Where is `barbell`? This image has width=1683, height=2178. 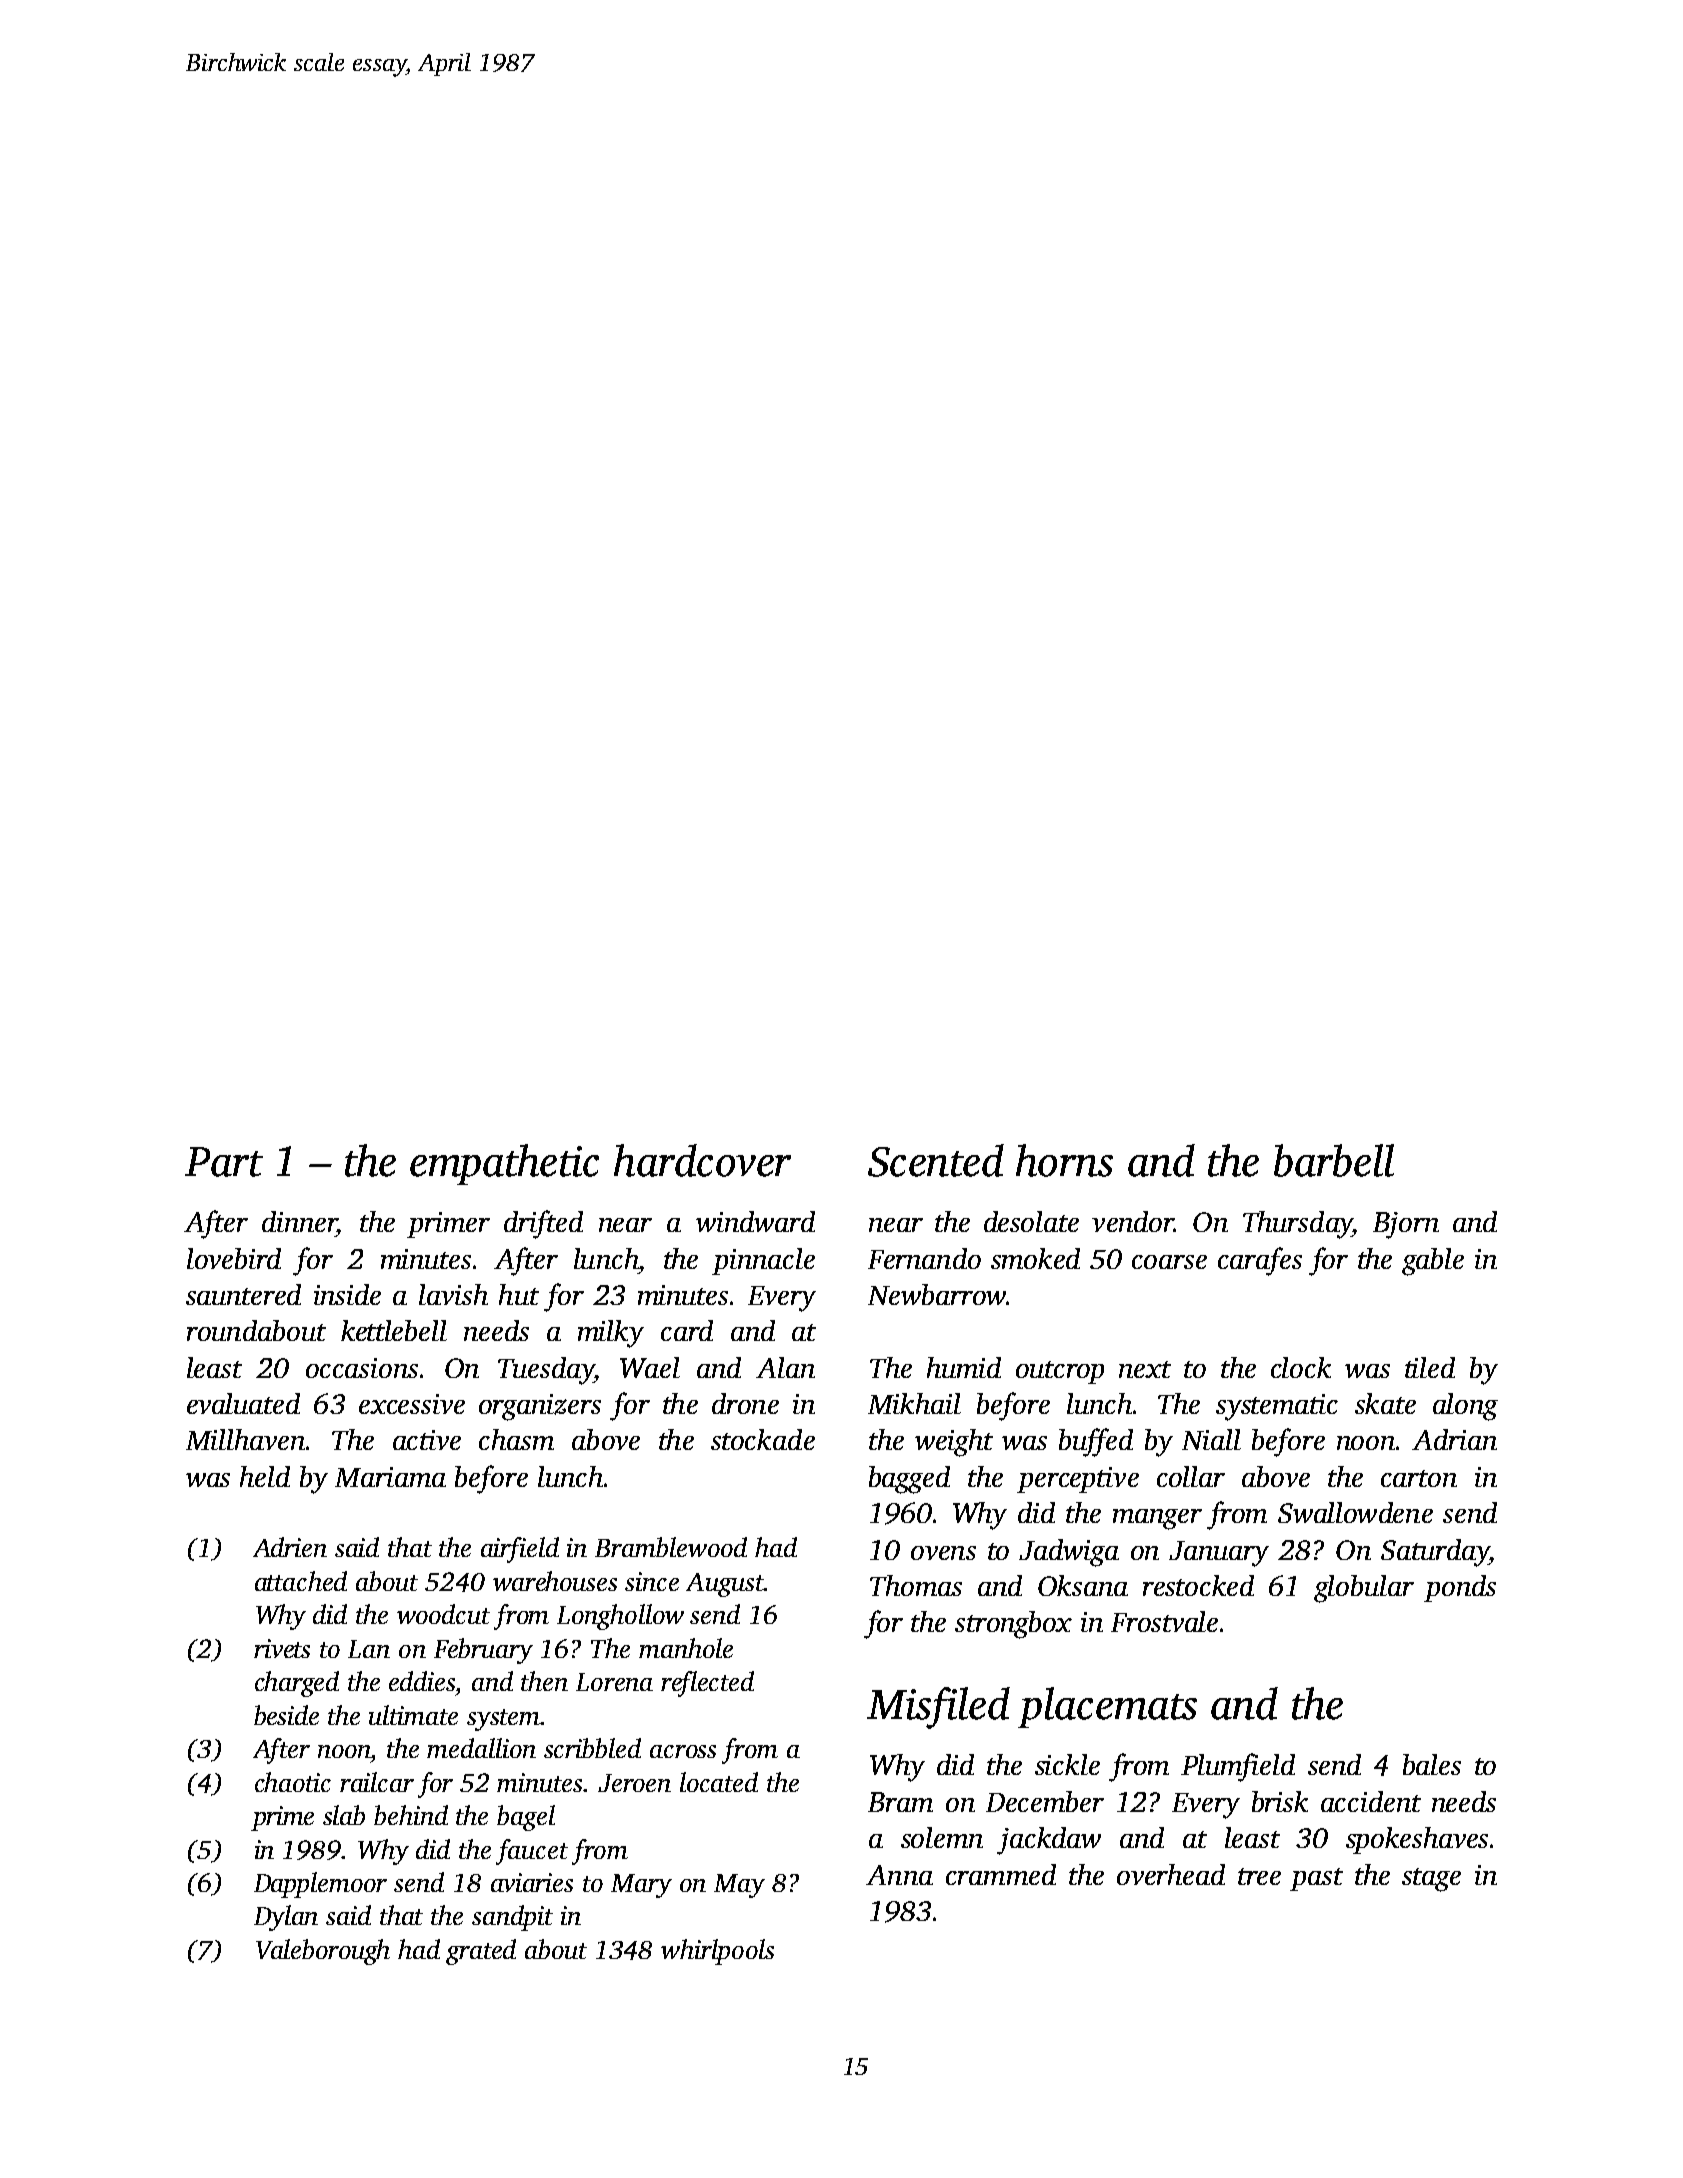 barbell is located at coordinates (1334, 1160).
